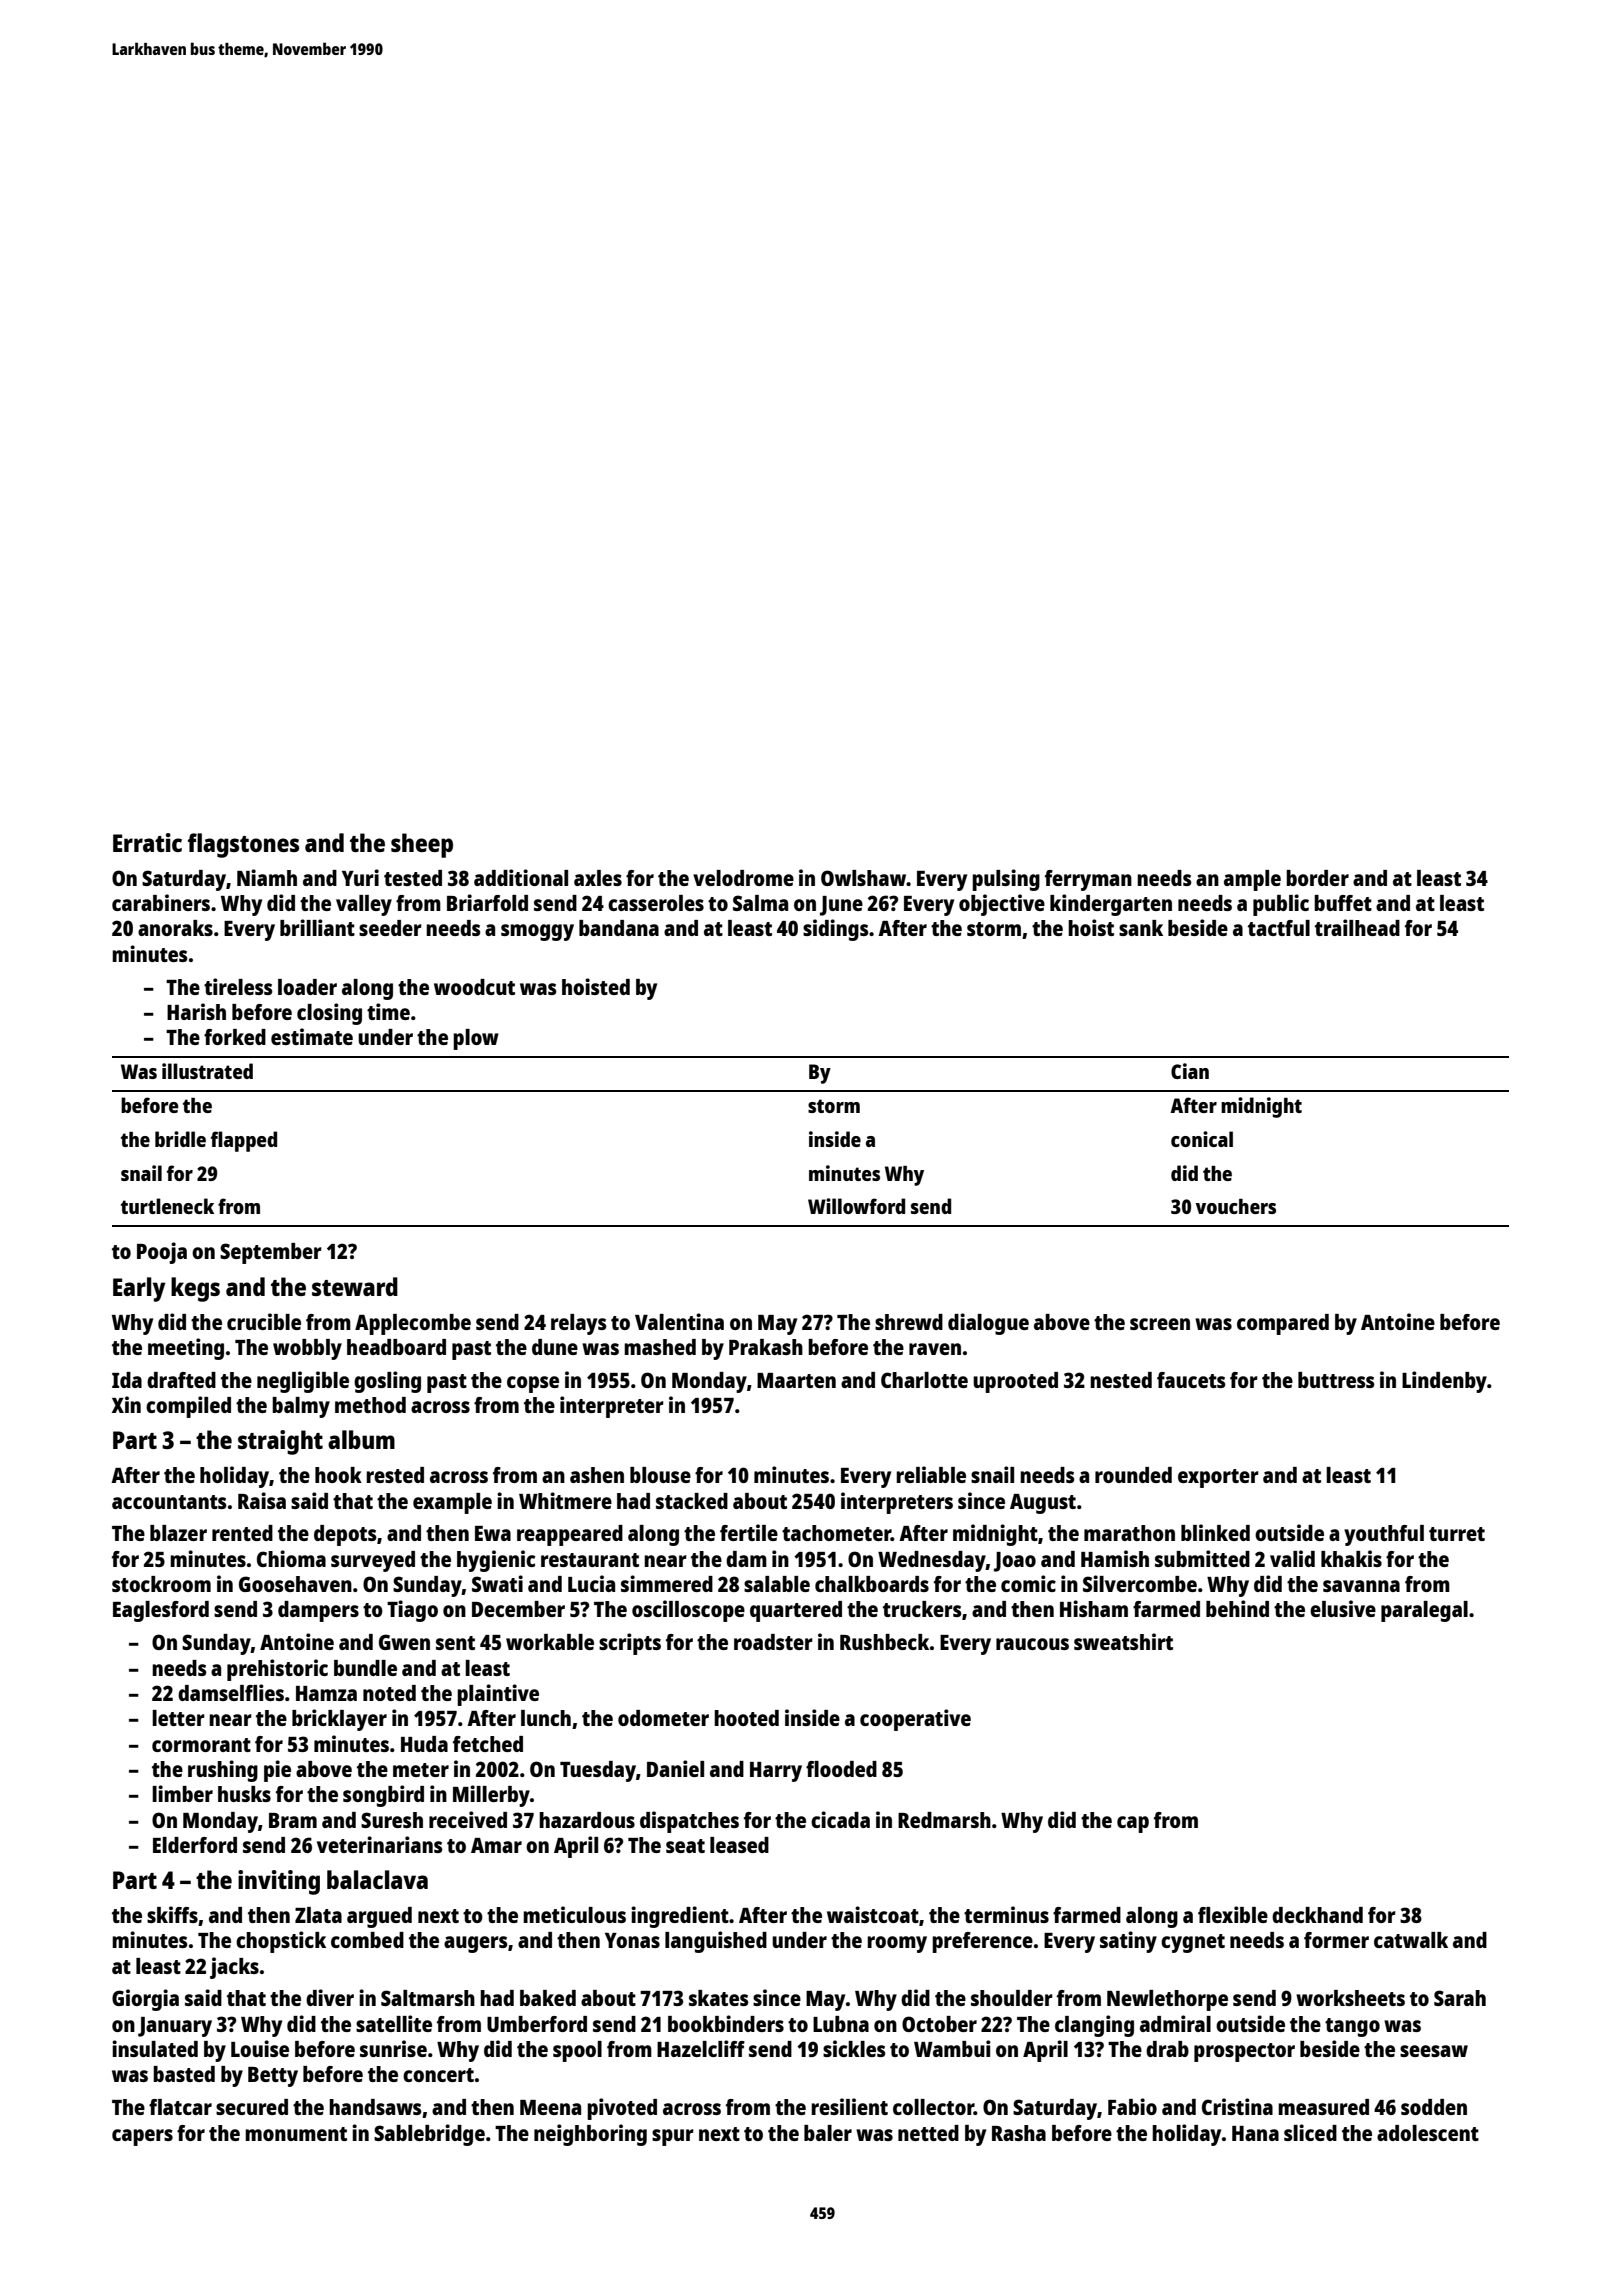  What do you see at coordinates (161, 1584) in the document?
I see `stockroom` at bounding box center [161, 1584].
